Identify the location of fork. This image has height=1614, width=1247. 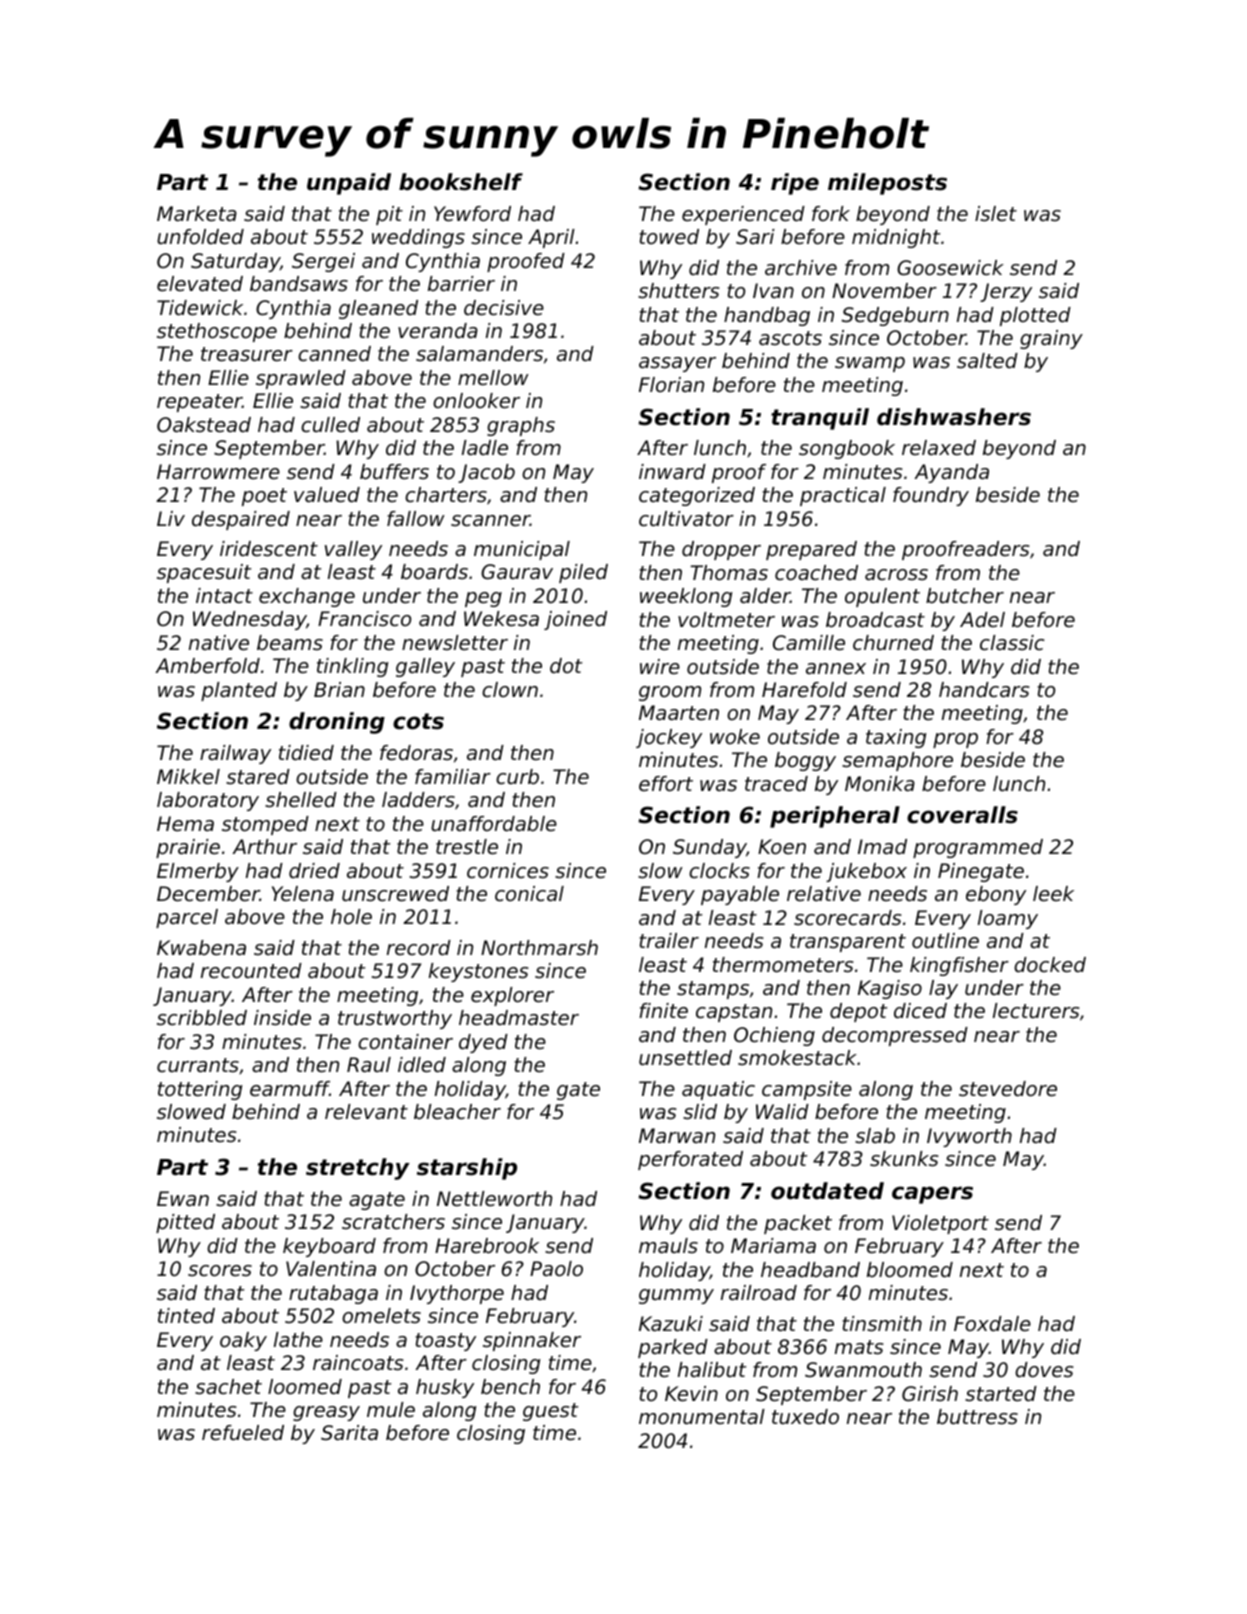
(831, 214).
